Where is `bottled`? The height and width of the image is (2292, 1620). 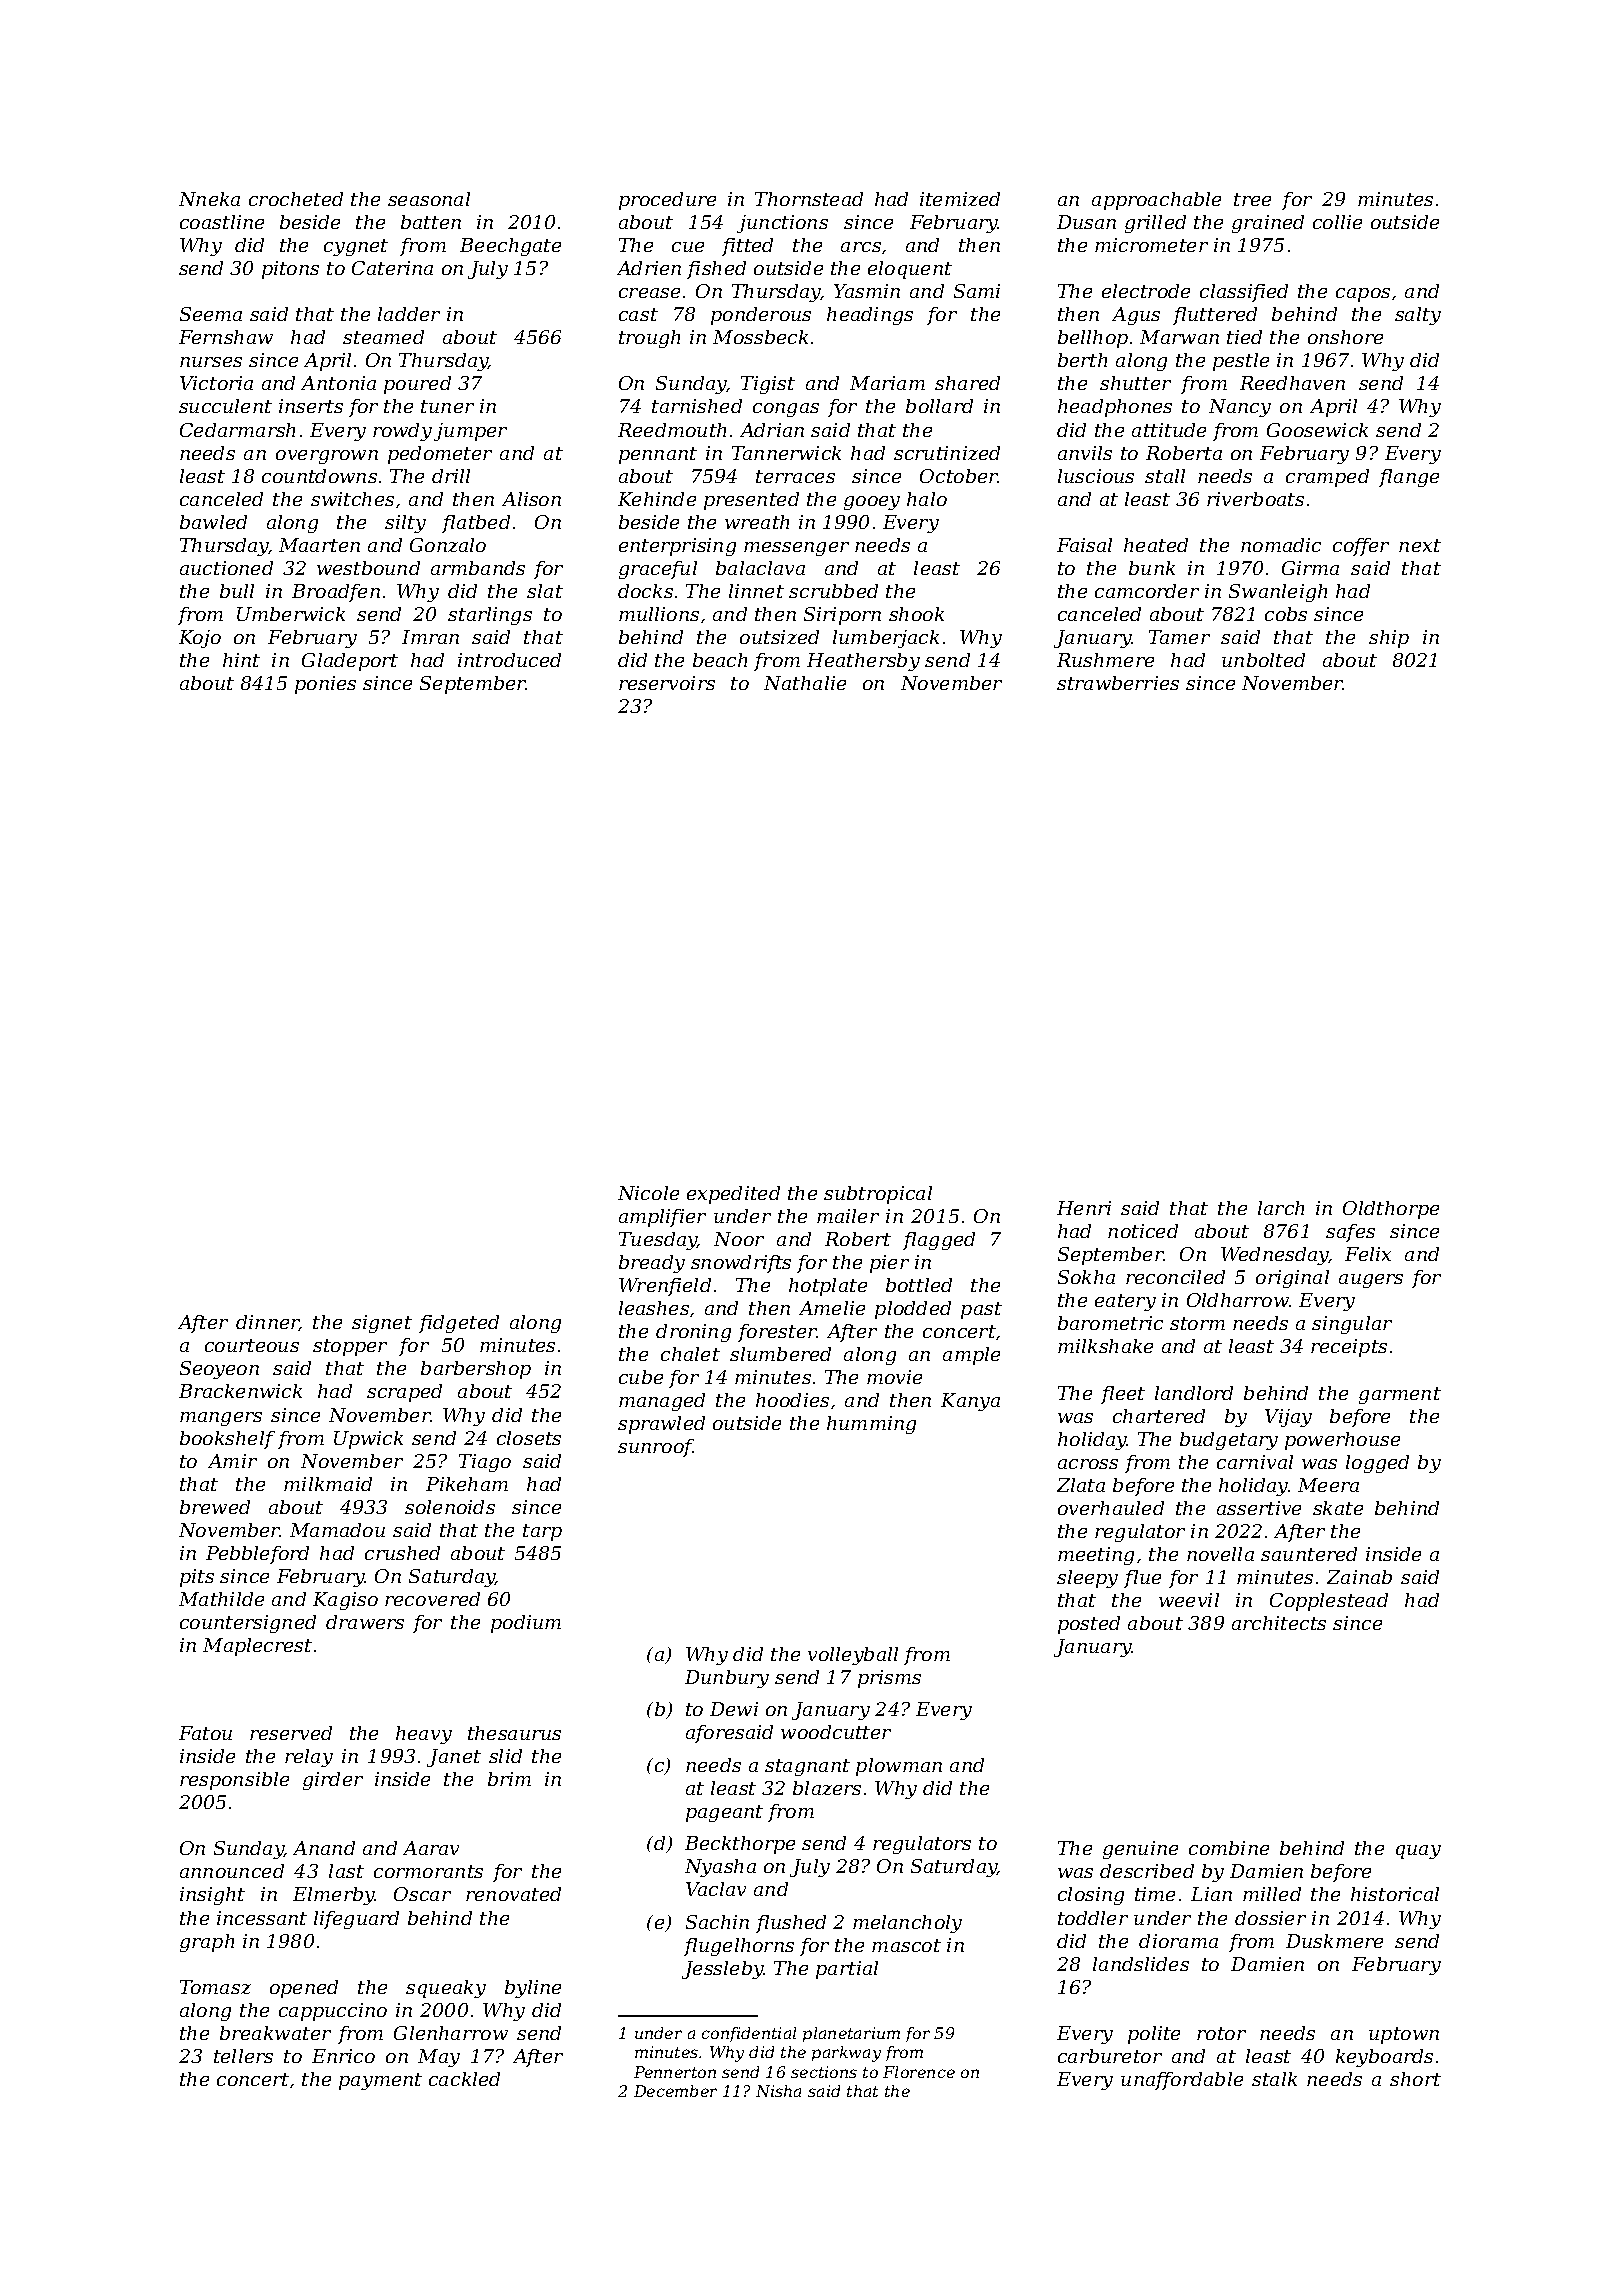 bottled is located at coordinates (919, 1285).
